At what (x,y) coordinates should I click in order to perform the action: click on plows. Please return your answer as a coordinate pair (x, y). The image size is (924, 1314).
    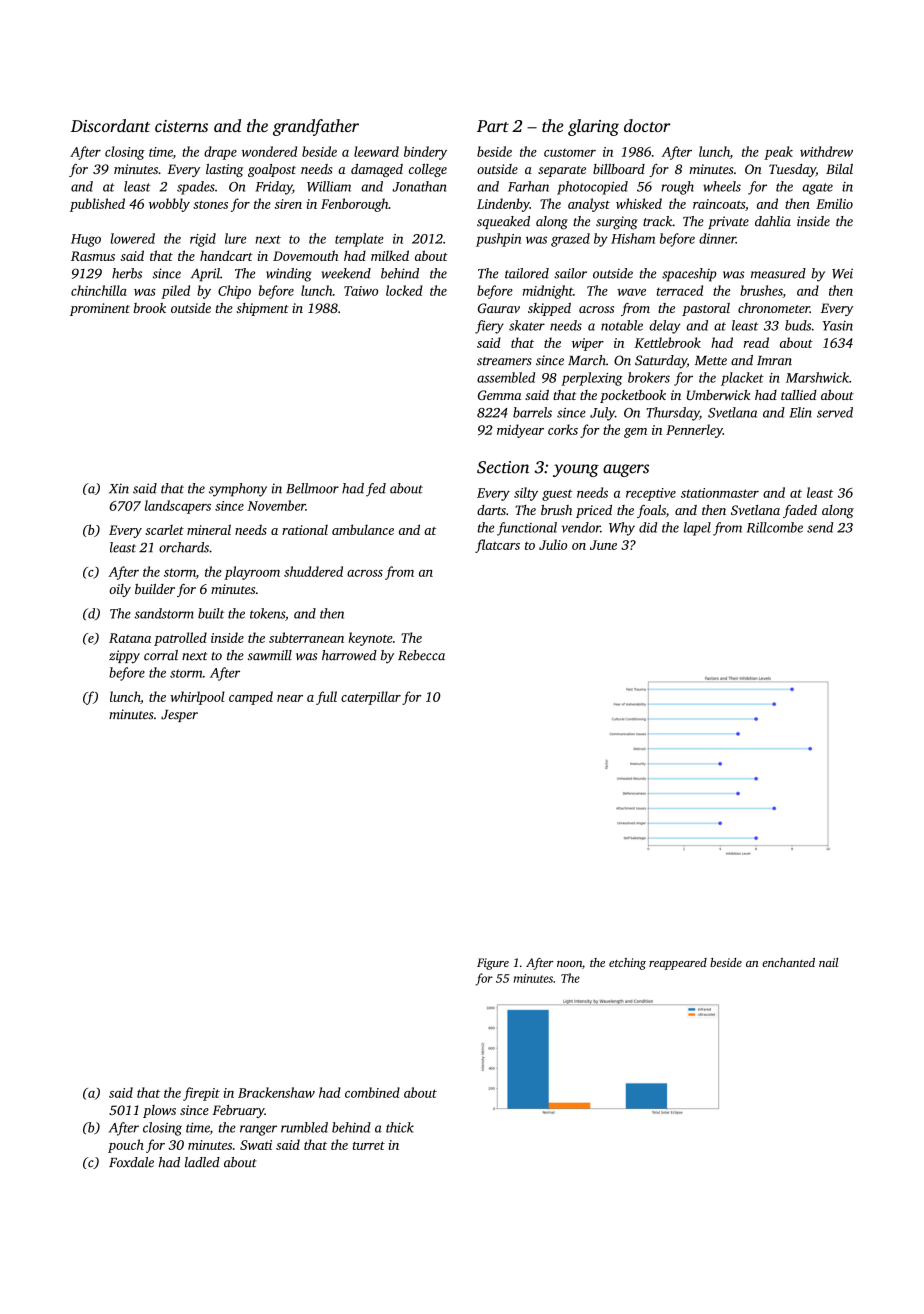
    Looking at the image, I should click on (159, 1111).
